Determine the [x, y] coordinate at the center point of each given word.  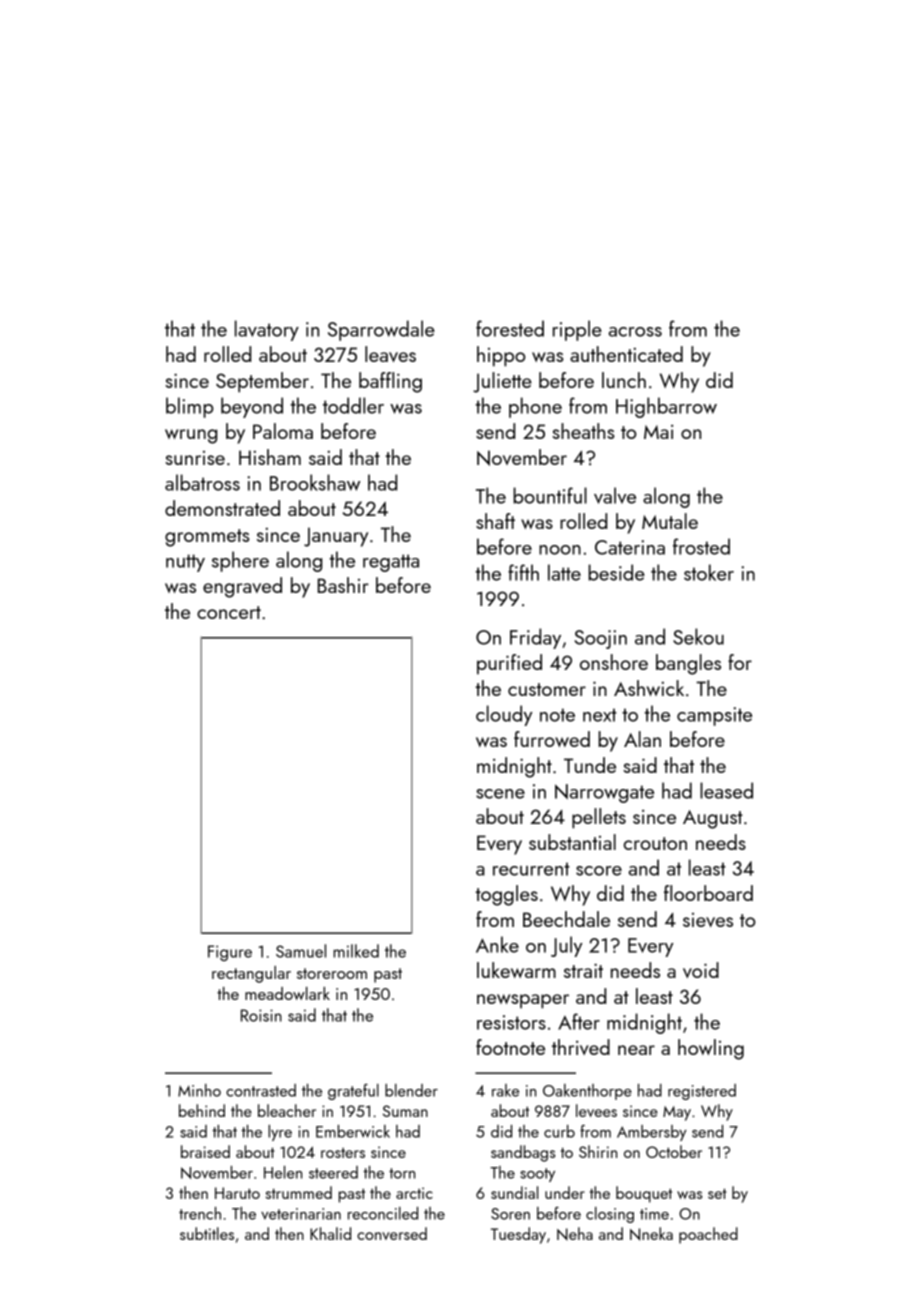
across [635, 332]
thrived [581, 1047]
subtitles [207, 1233]
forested [510, 328]
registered [702, 1092]
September [262, 382]
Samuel [301, 951]
